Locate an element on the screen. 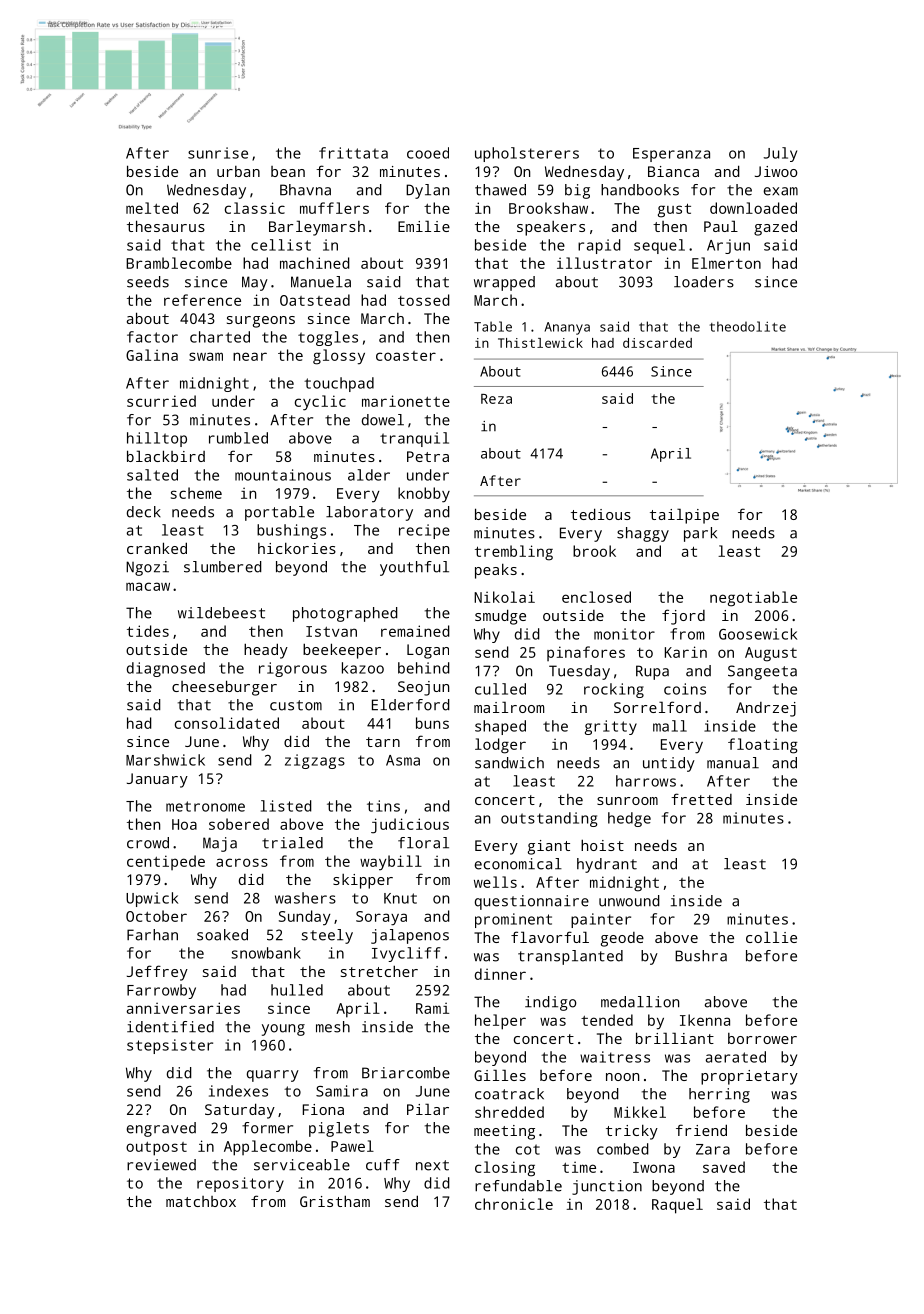  Esperanza is located at coordinates (671, 155).
